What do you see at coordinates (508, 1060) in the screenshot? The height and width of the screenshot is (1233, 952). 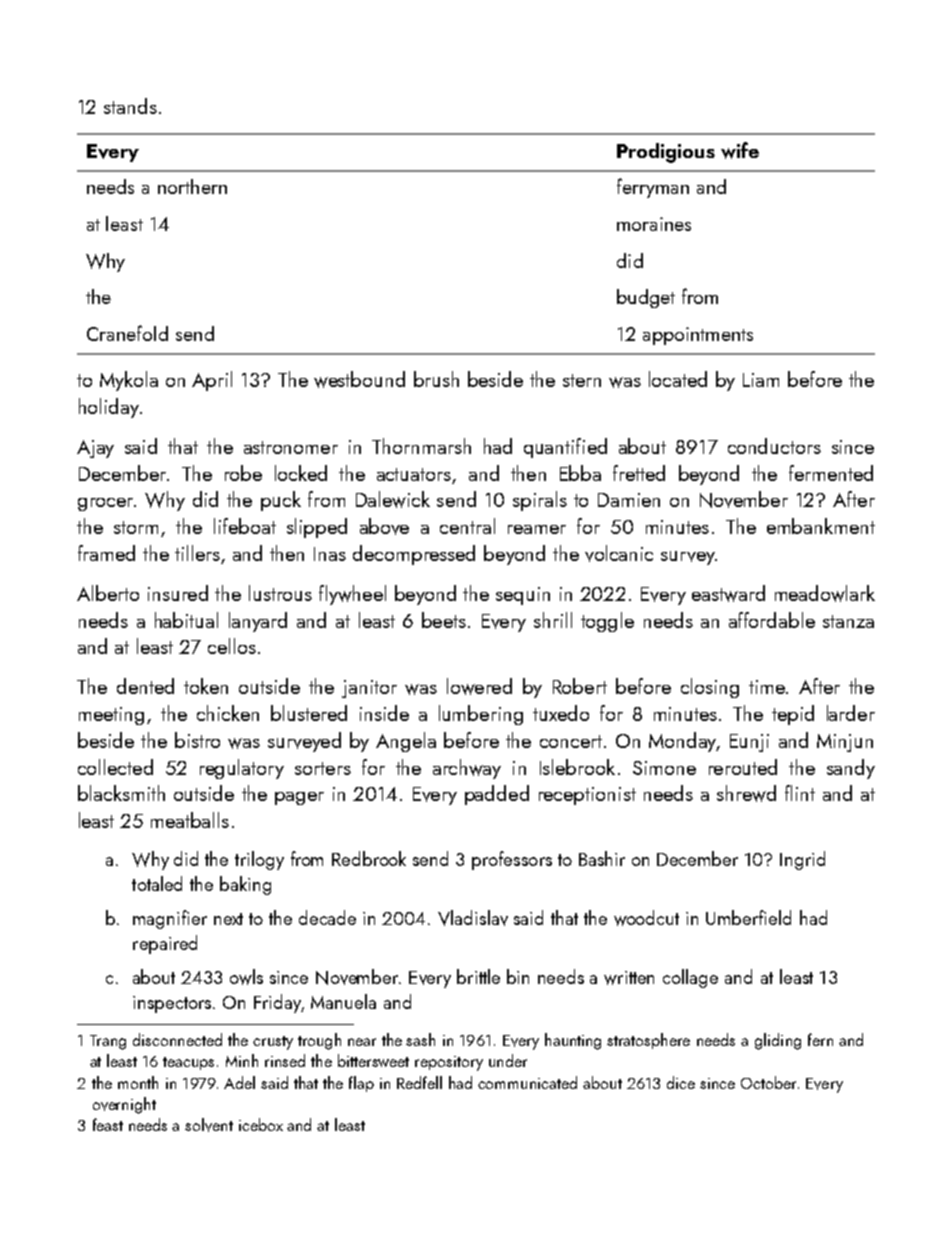 I see `under` at bounding box center [508, 1060].
